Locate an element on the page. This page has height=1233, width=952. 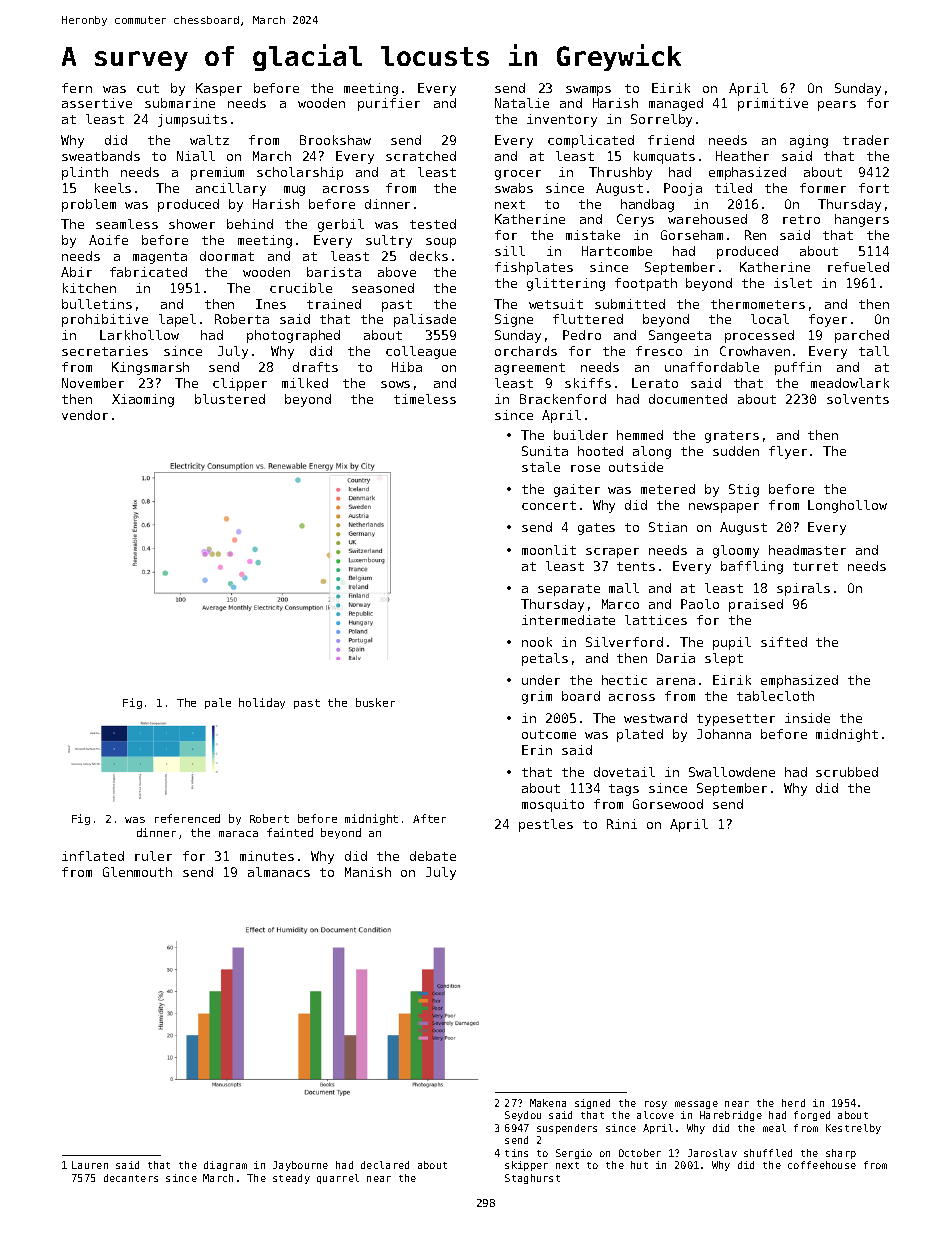
Niall is located at coordinates (196, 156).
